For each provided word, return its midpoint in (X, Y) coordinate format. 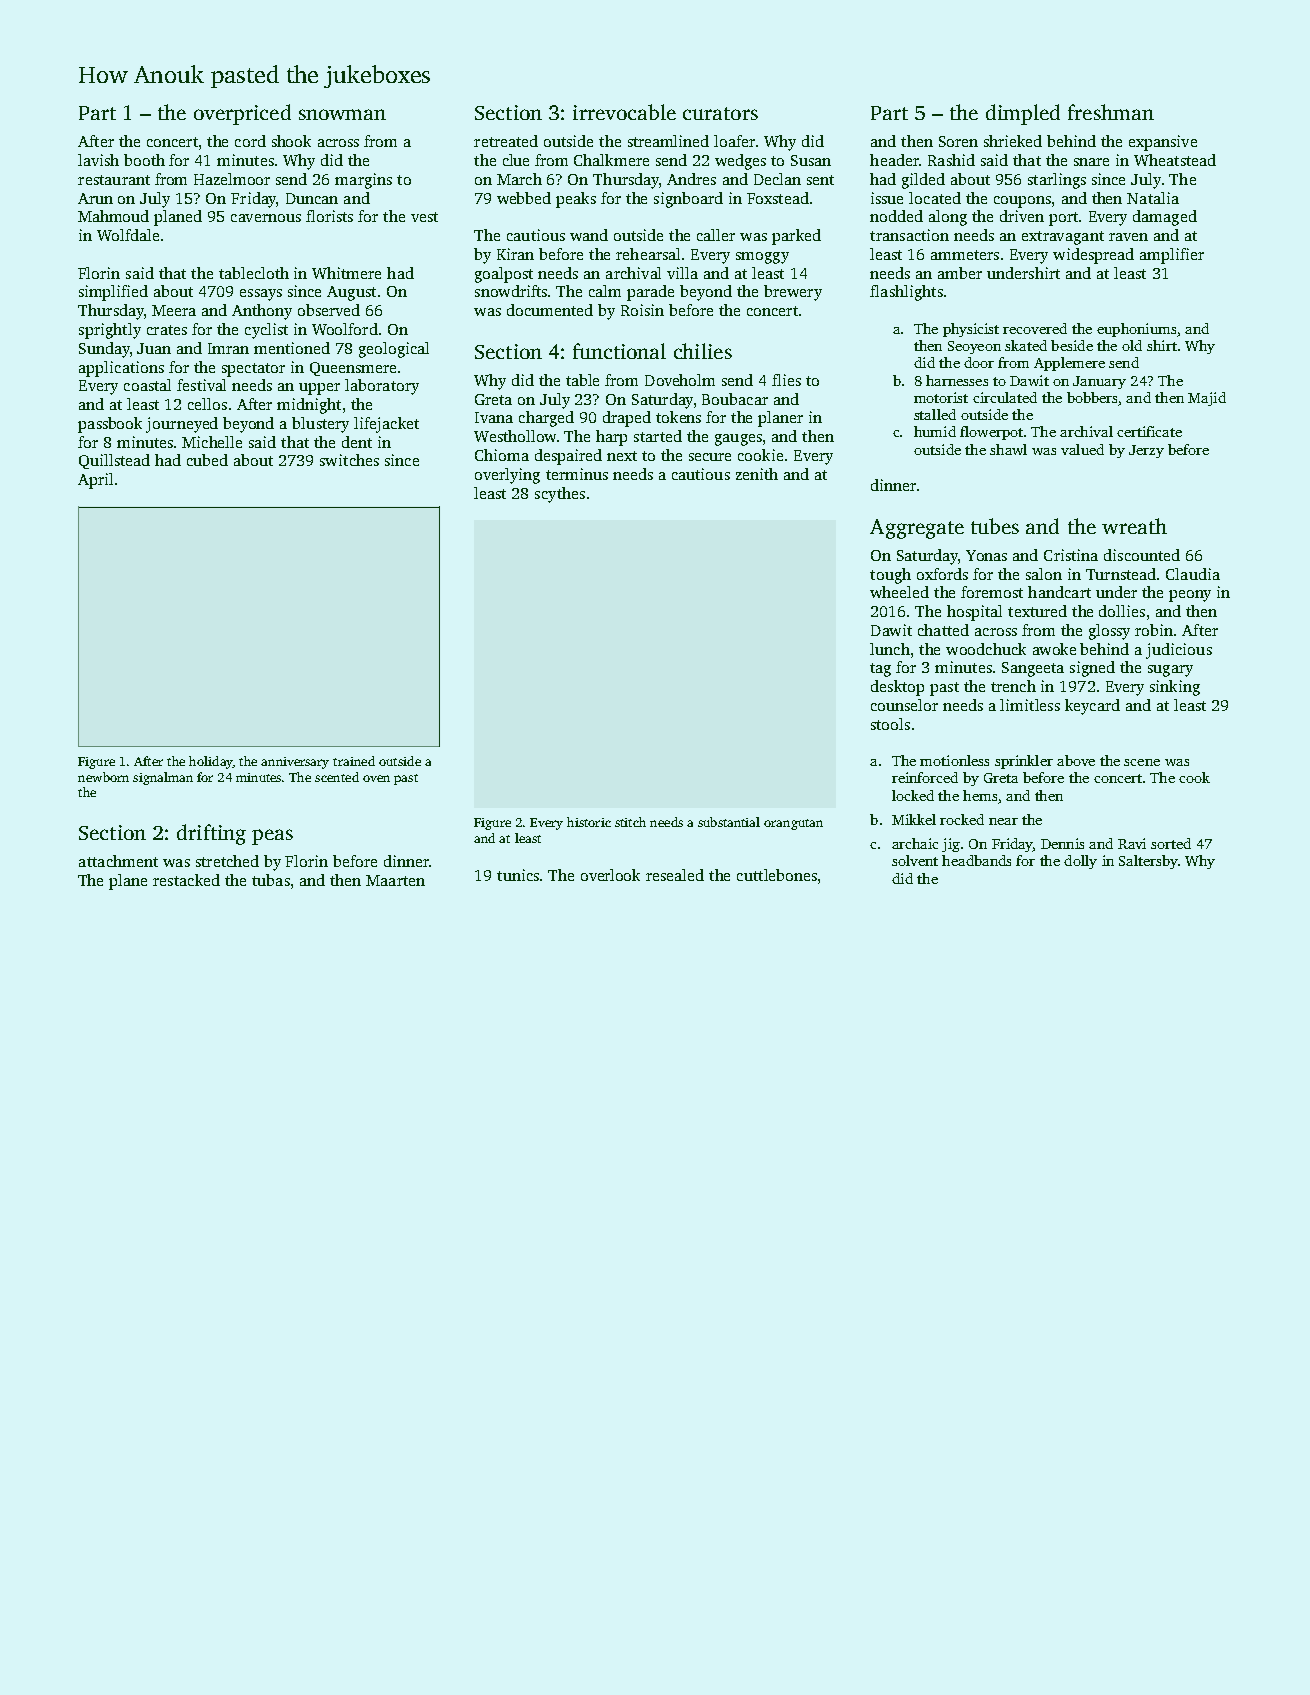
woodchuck (986, 649)
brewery (793, 293)
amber (960, 273)
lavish (98, 160)
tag (880, 670)
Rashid (951, 160)
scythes (560, 495)
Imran (228, 348)
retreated (506, 141)
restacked (186, 880)
